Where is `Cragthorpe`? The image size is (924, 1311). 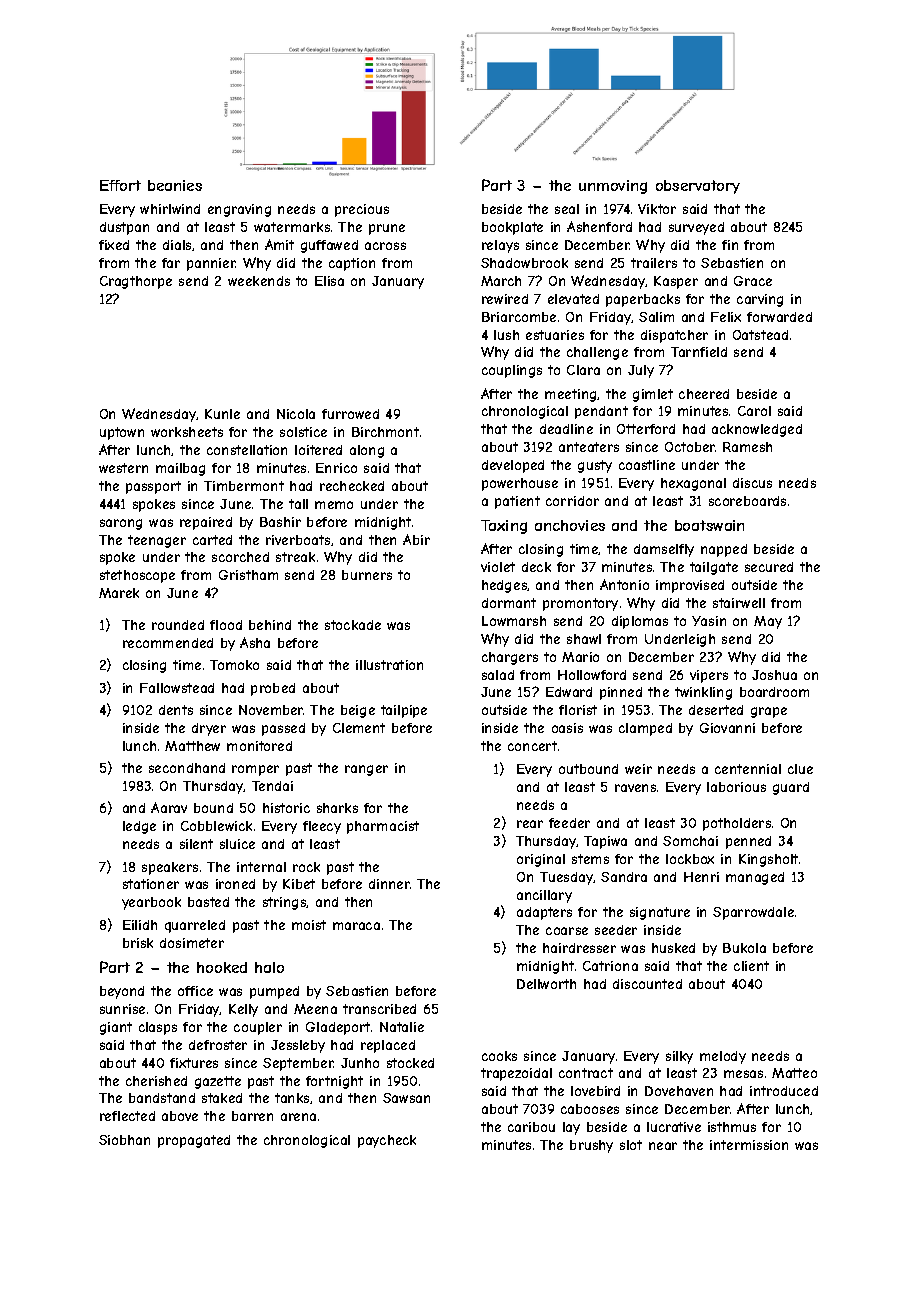
Cragthorpe is located at coordinates (136, 282).
